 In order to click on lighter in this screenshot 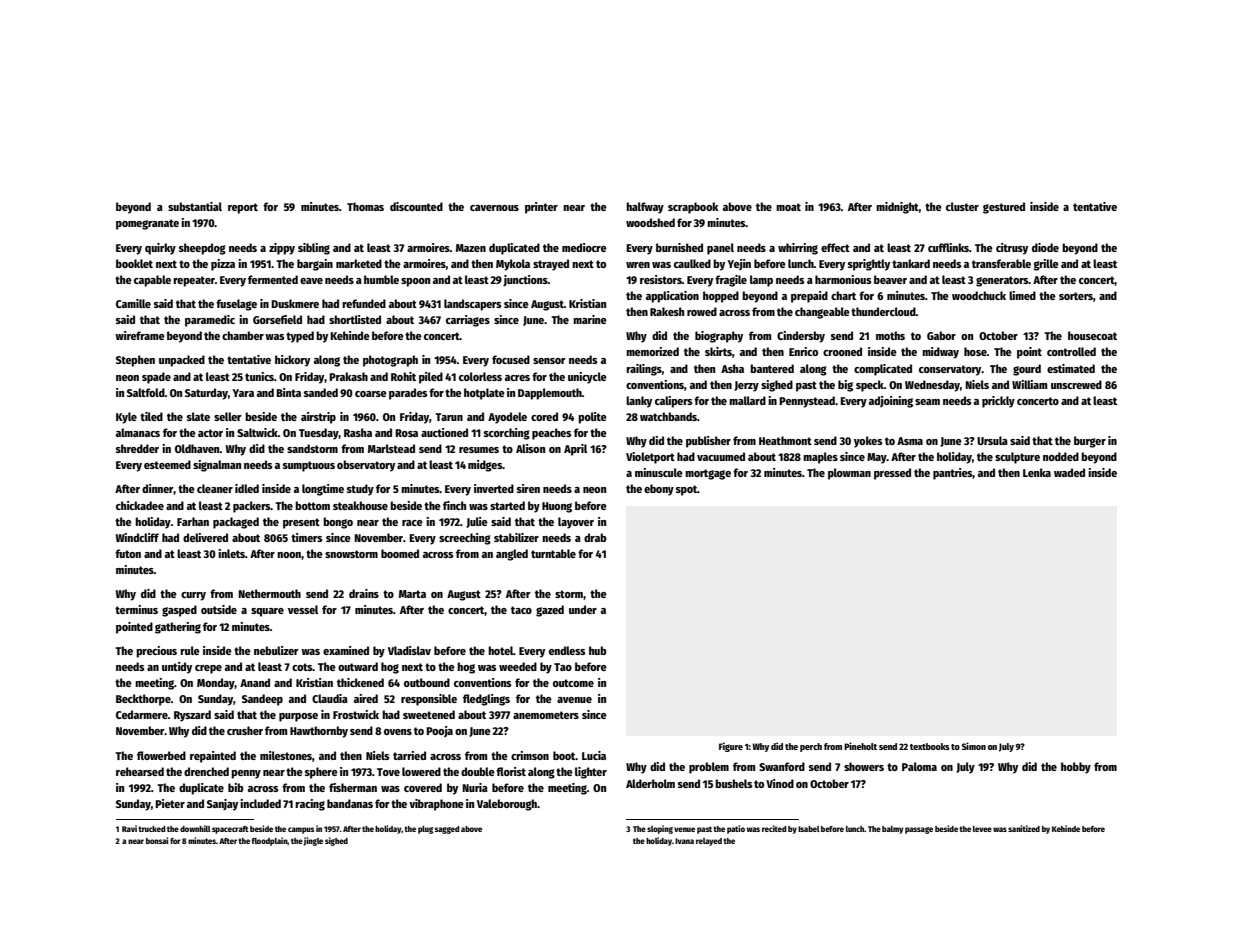, I will do `click(591, 773)`.
